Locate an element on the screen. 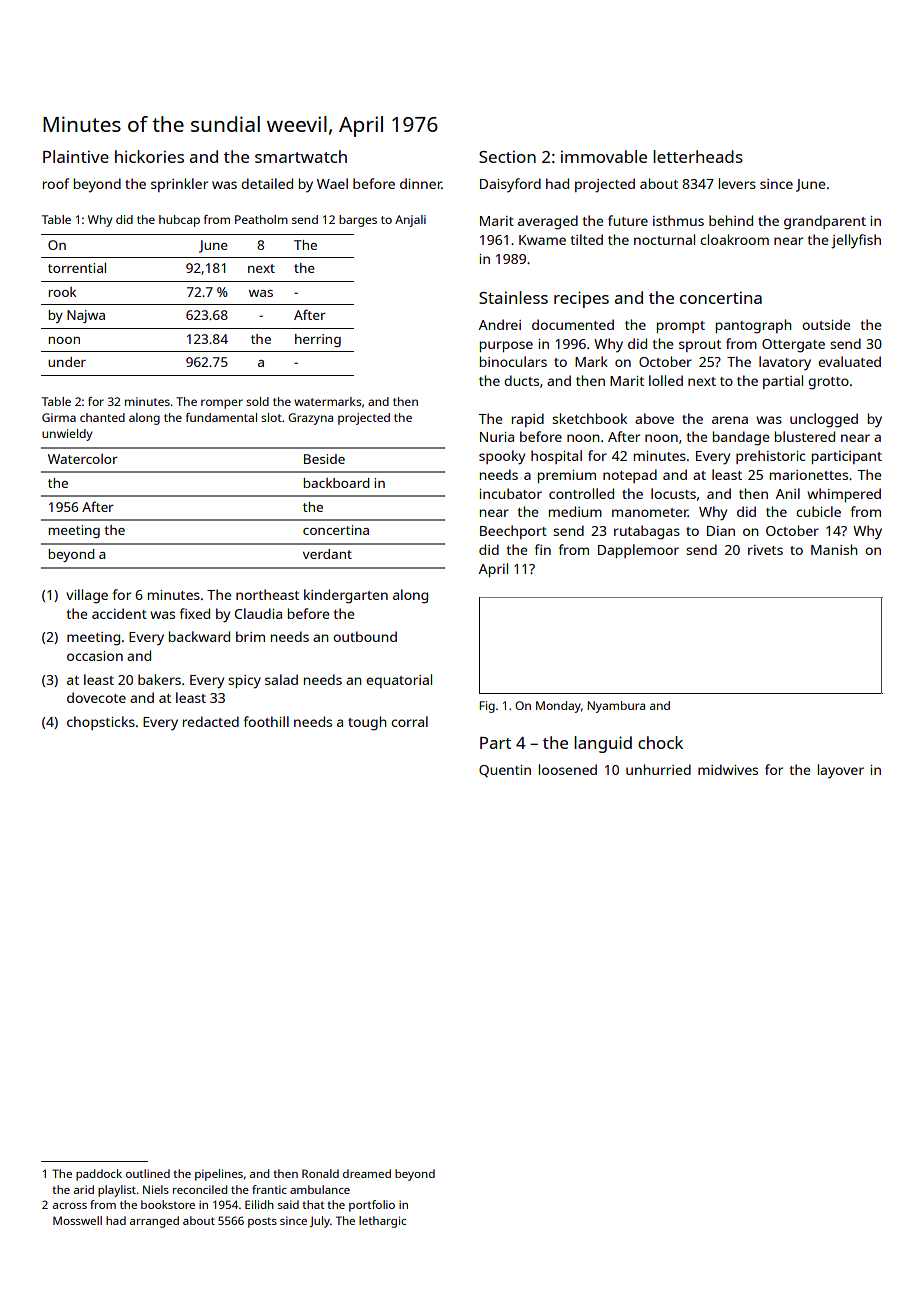  Quentin is located at coordinates (505, 771).
